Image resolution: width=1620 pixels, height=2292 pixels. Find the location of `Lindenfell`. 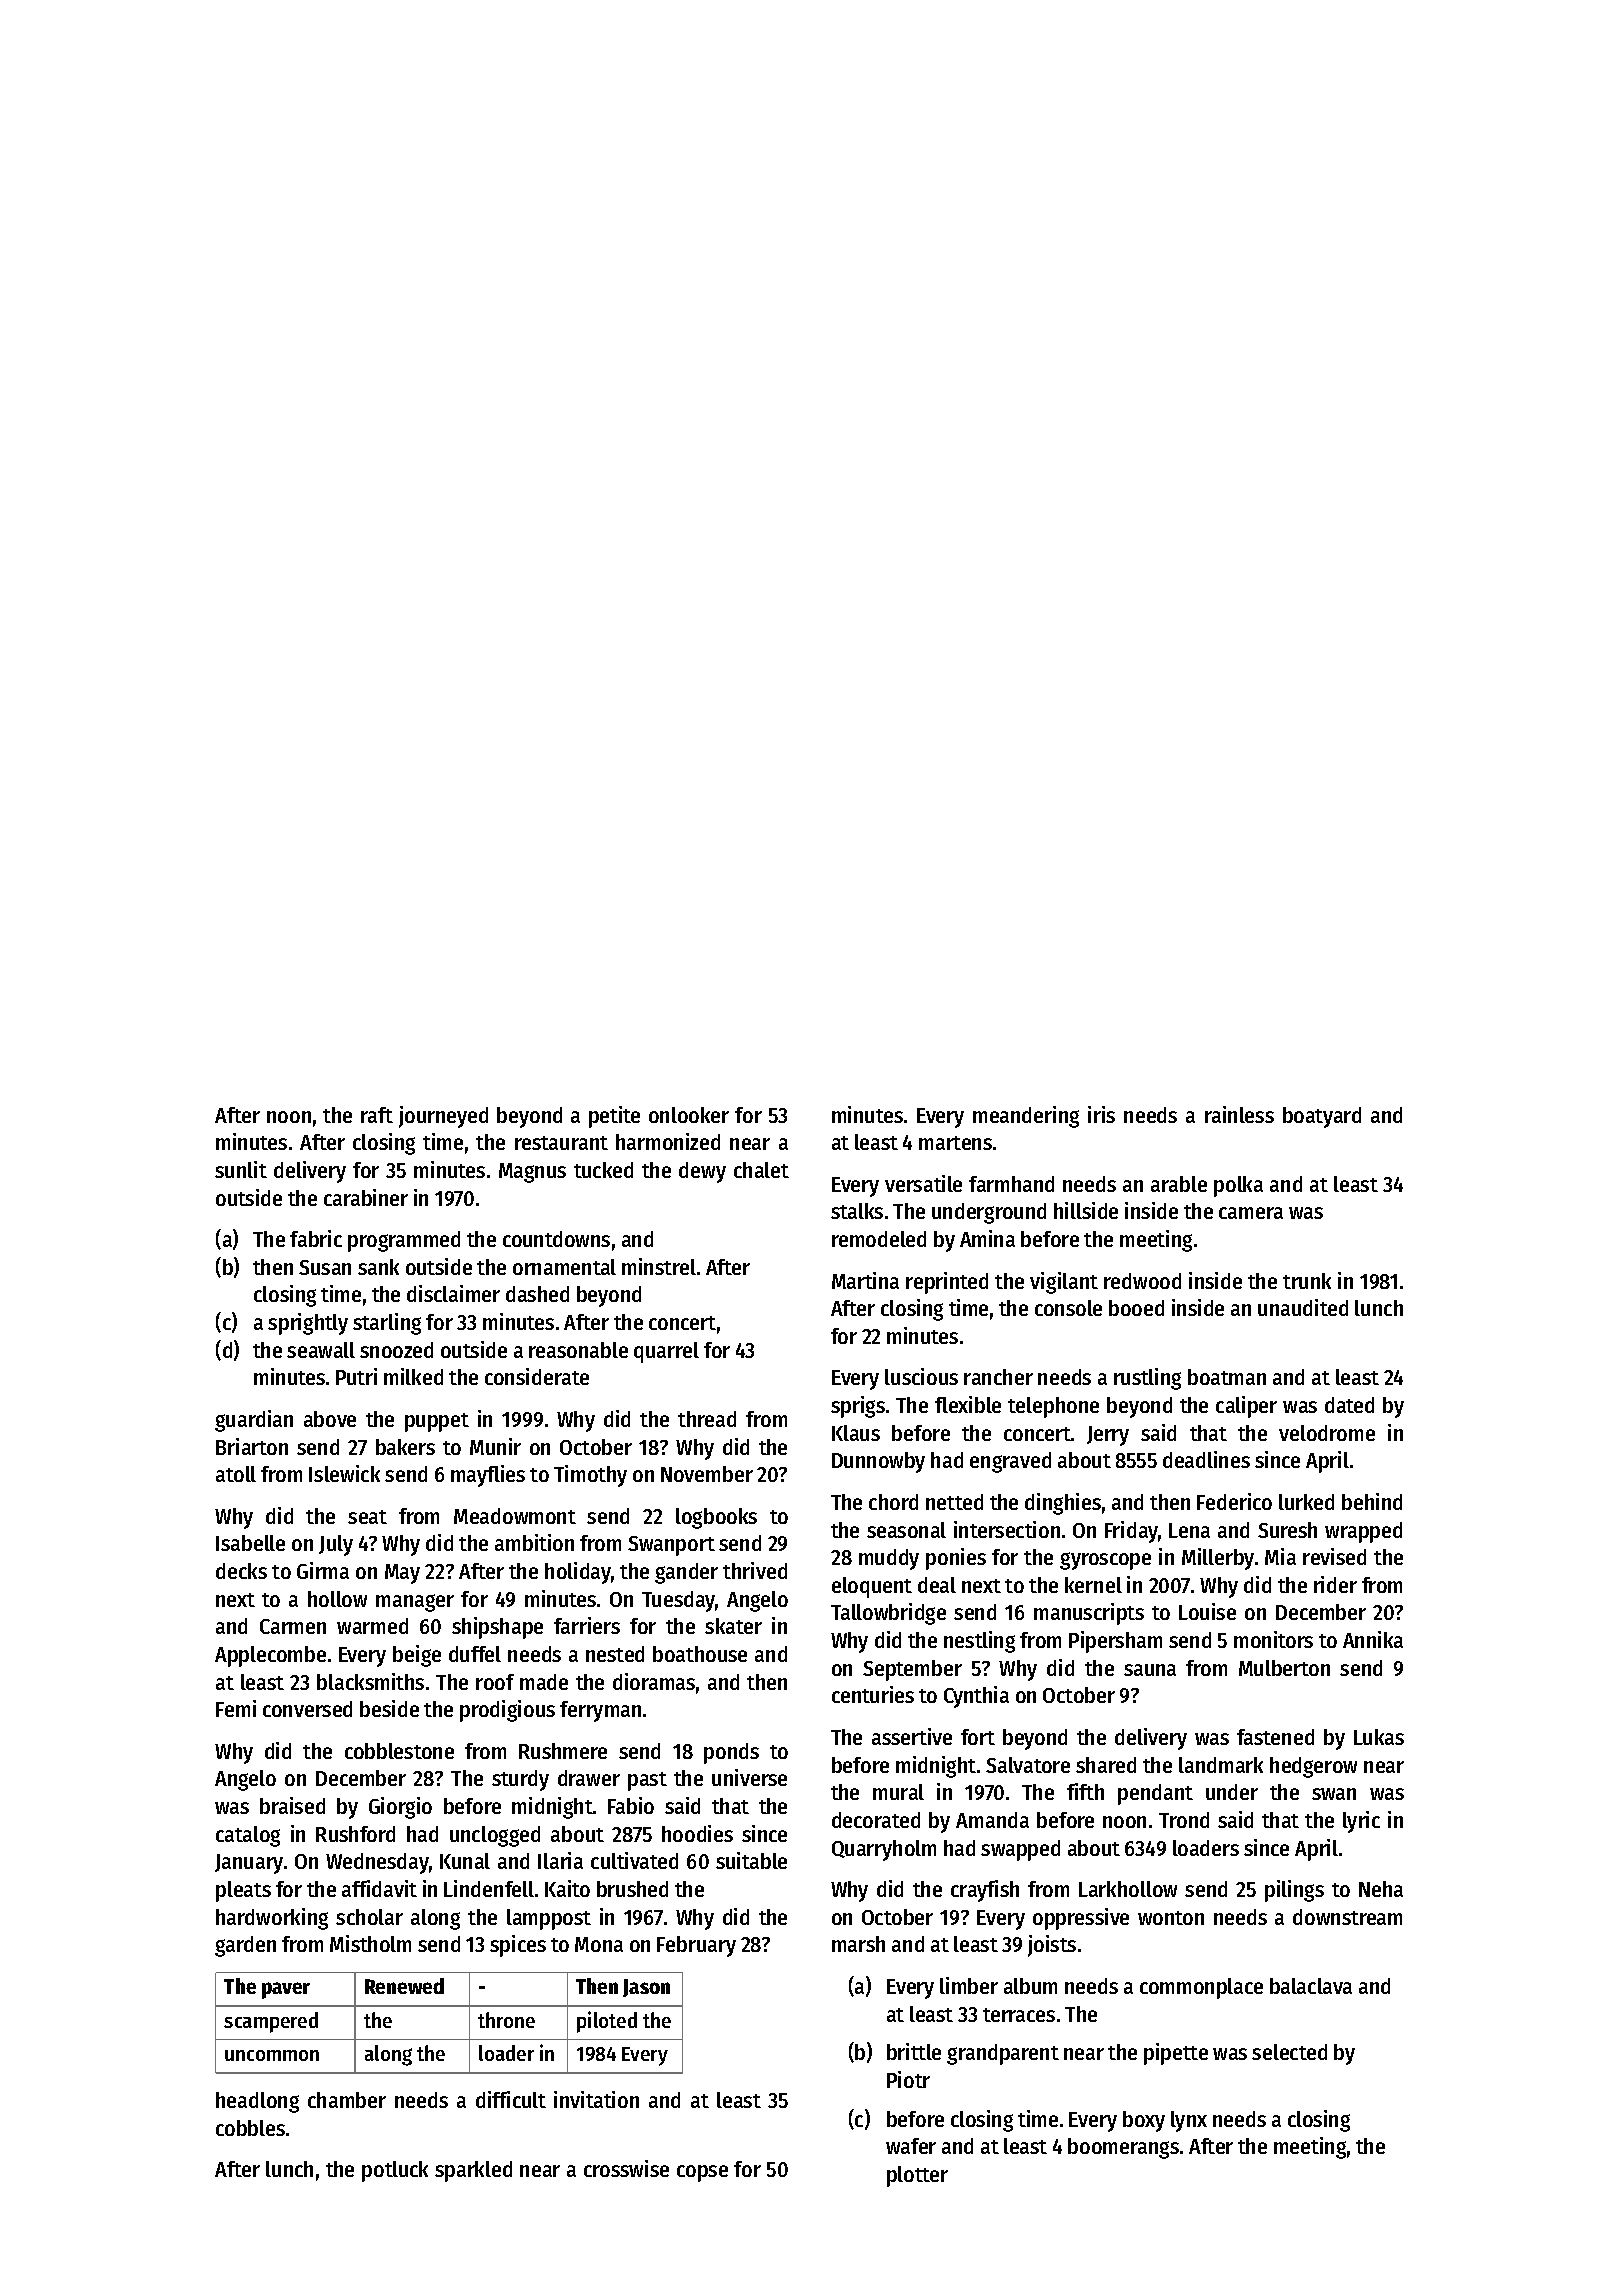

Lindenfell is located at coordinates (489, 1888).
